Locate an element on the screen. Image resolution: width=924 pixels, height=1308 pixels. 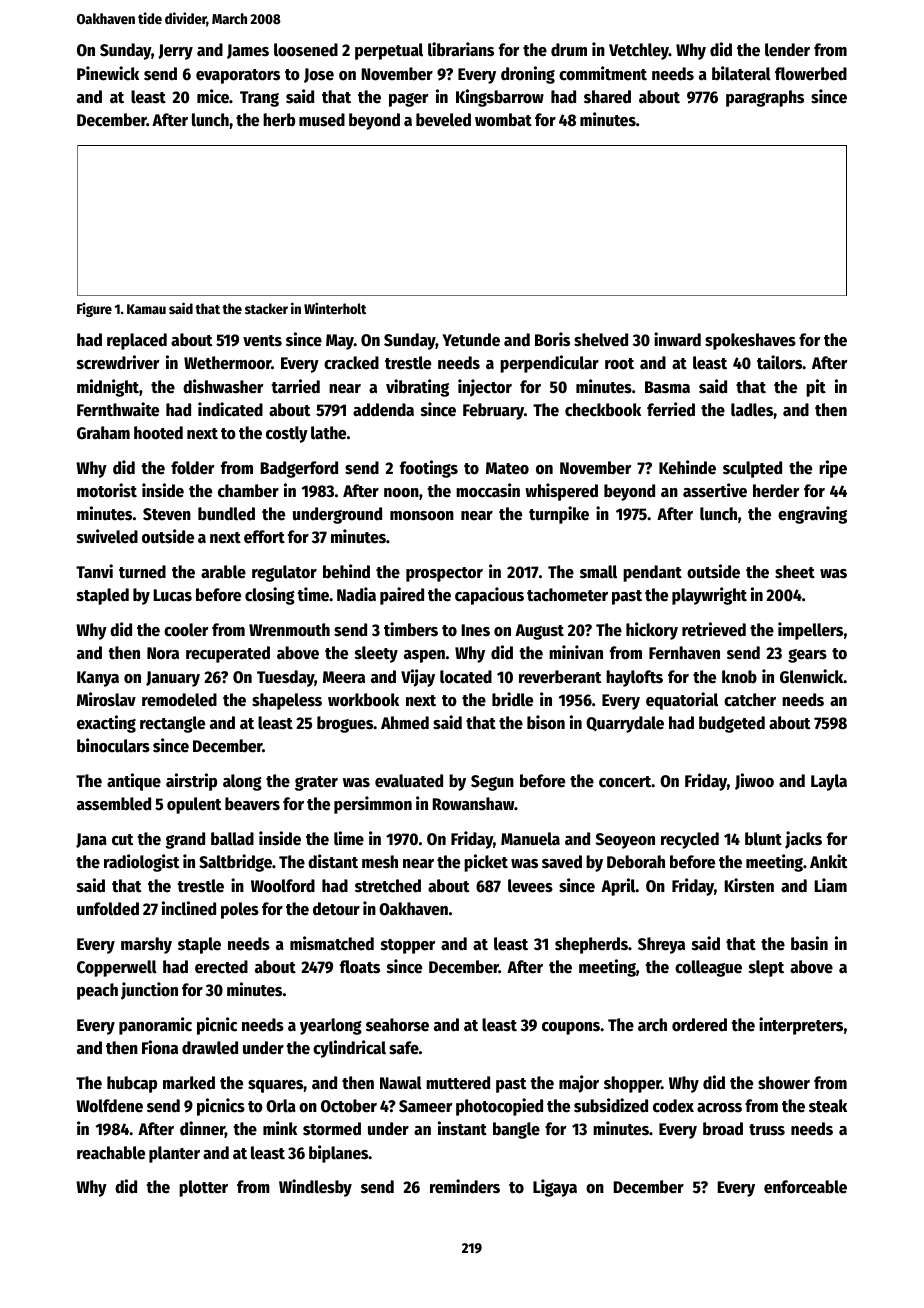
opulent is located at coordinates (194, 805).
